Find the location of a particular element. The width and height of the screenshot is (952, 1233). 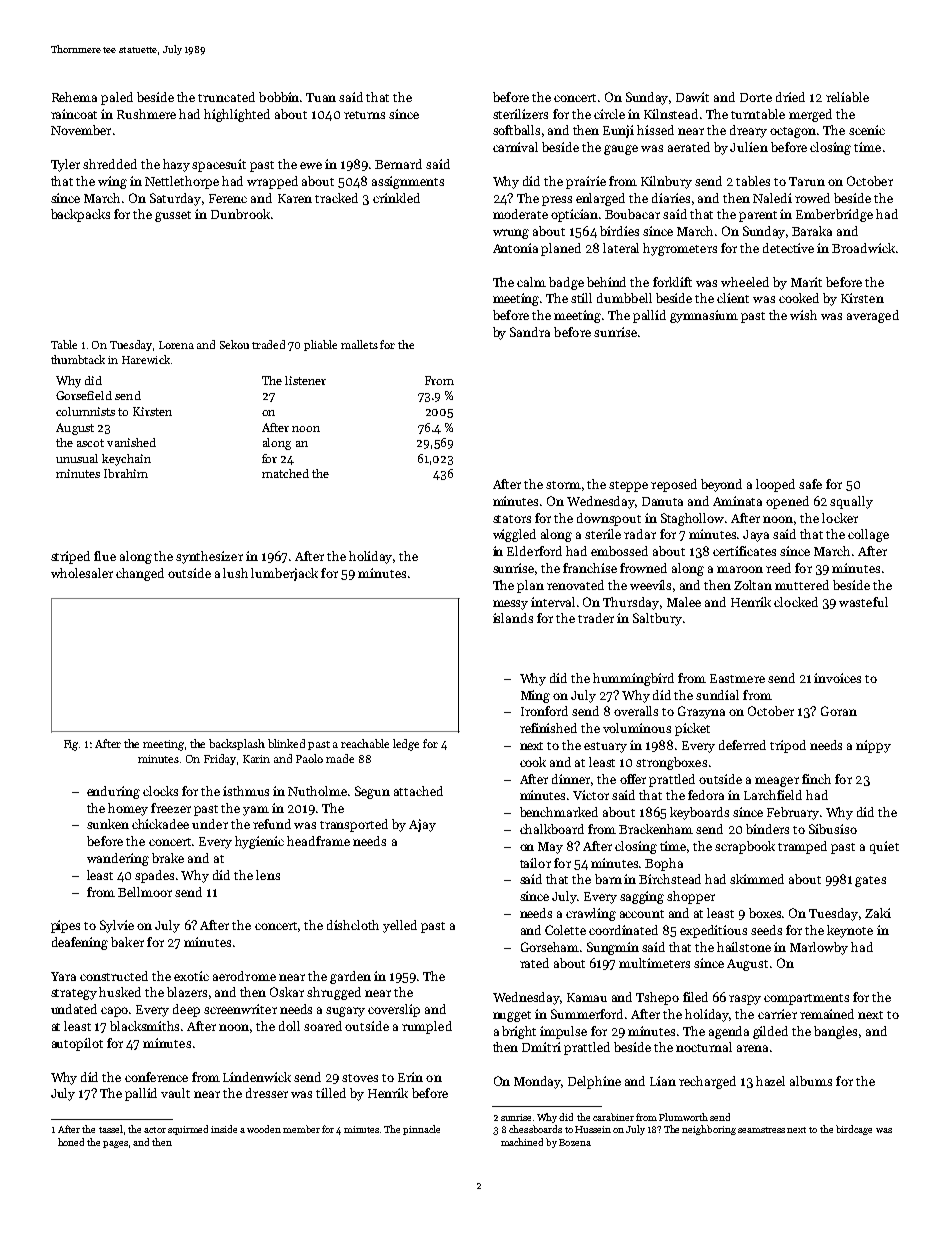

Emberbridge is located at coordinates (834, 215).
